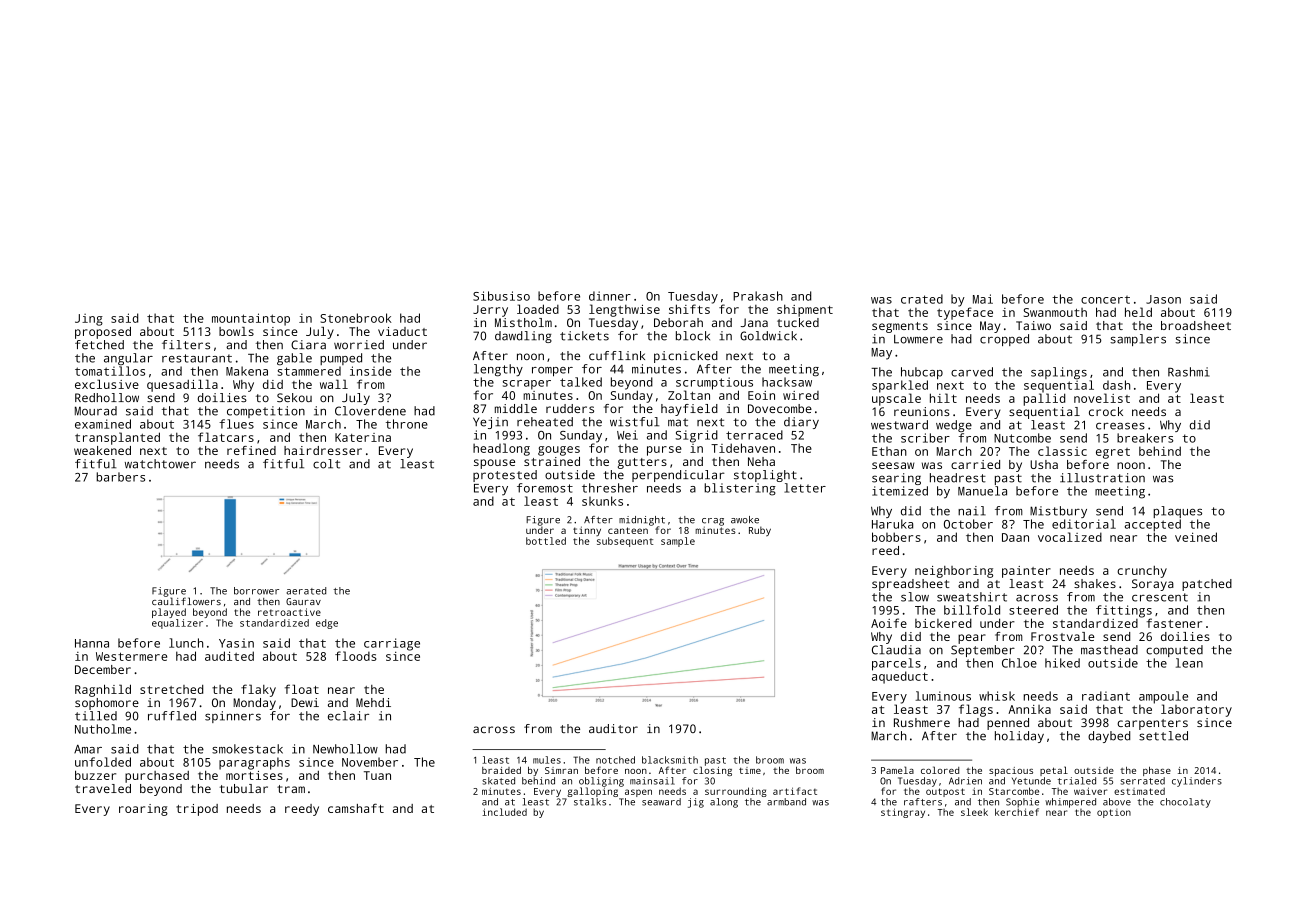 This document has width=1308, height=924. Describe the element at coordinates (373, 702) in the document. I see `Mehdi` at that location.
